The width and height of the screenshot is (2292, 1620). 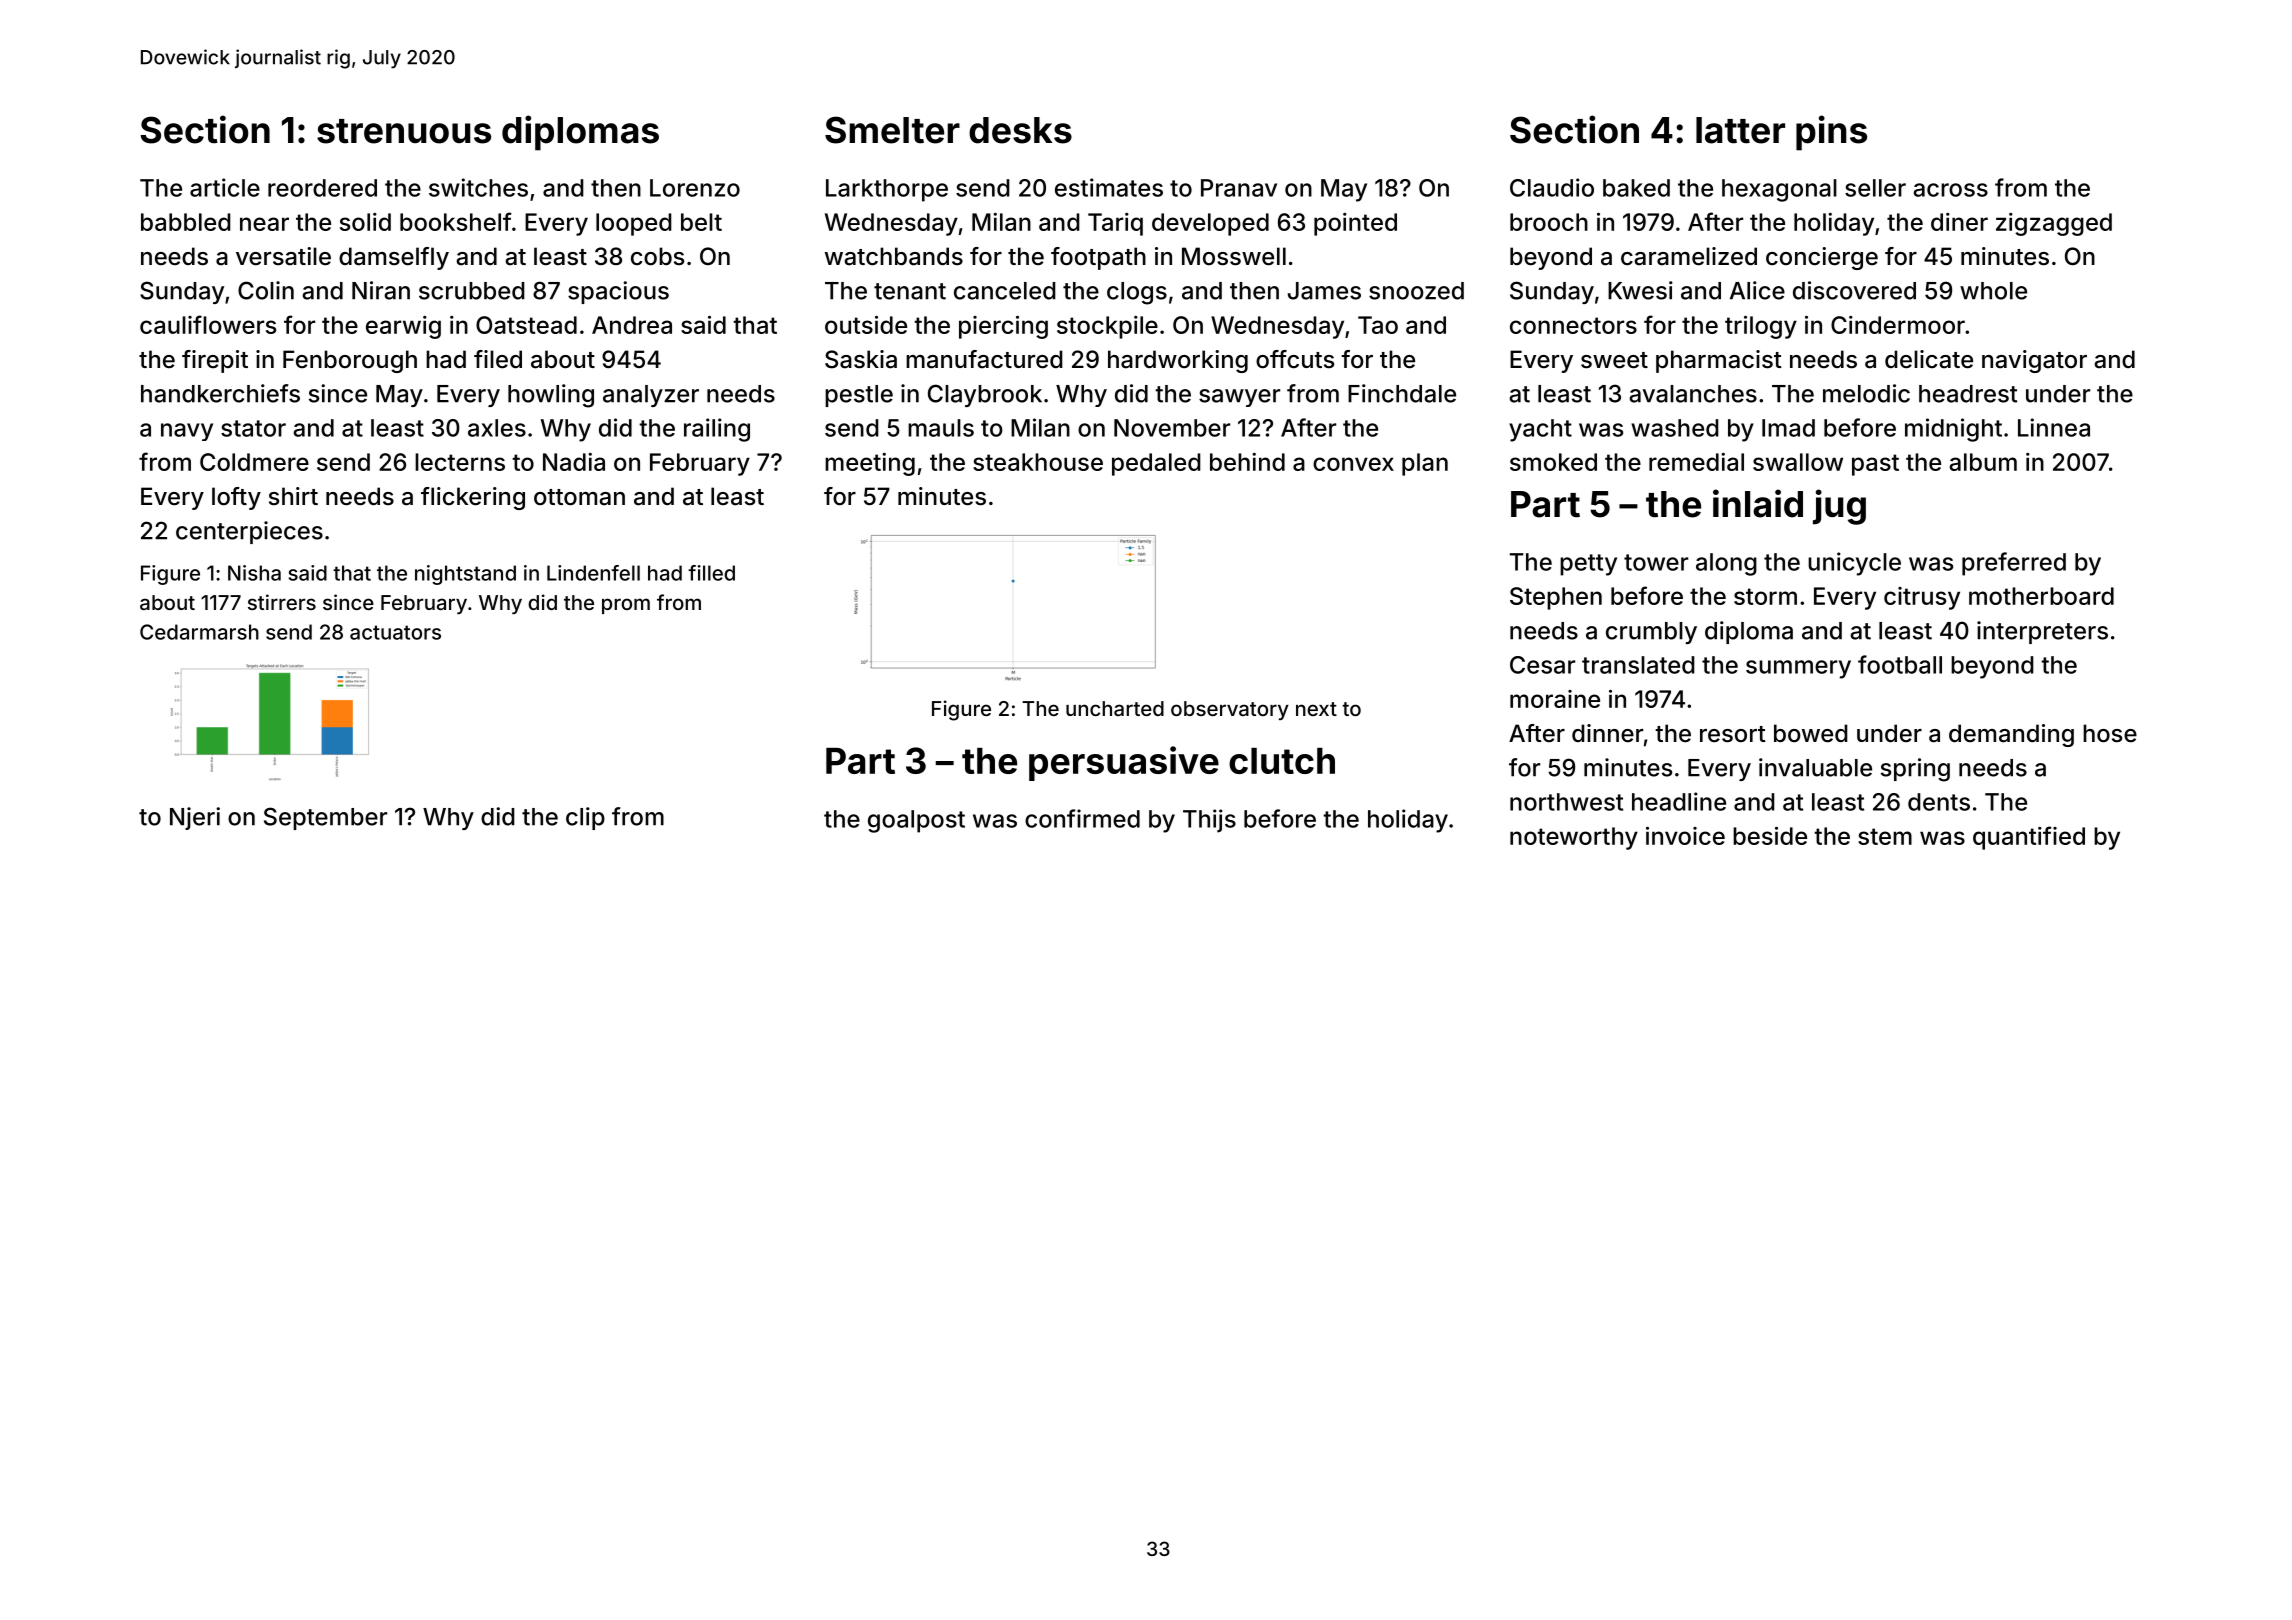 What do you see at coordinates (473, 498) in the screenshot?
I see `flickering` at bounding box center [473, 498].
